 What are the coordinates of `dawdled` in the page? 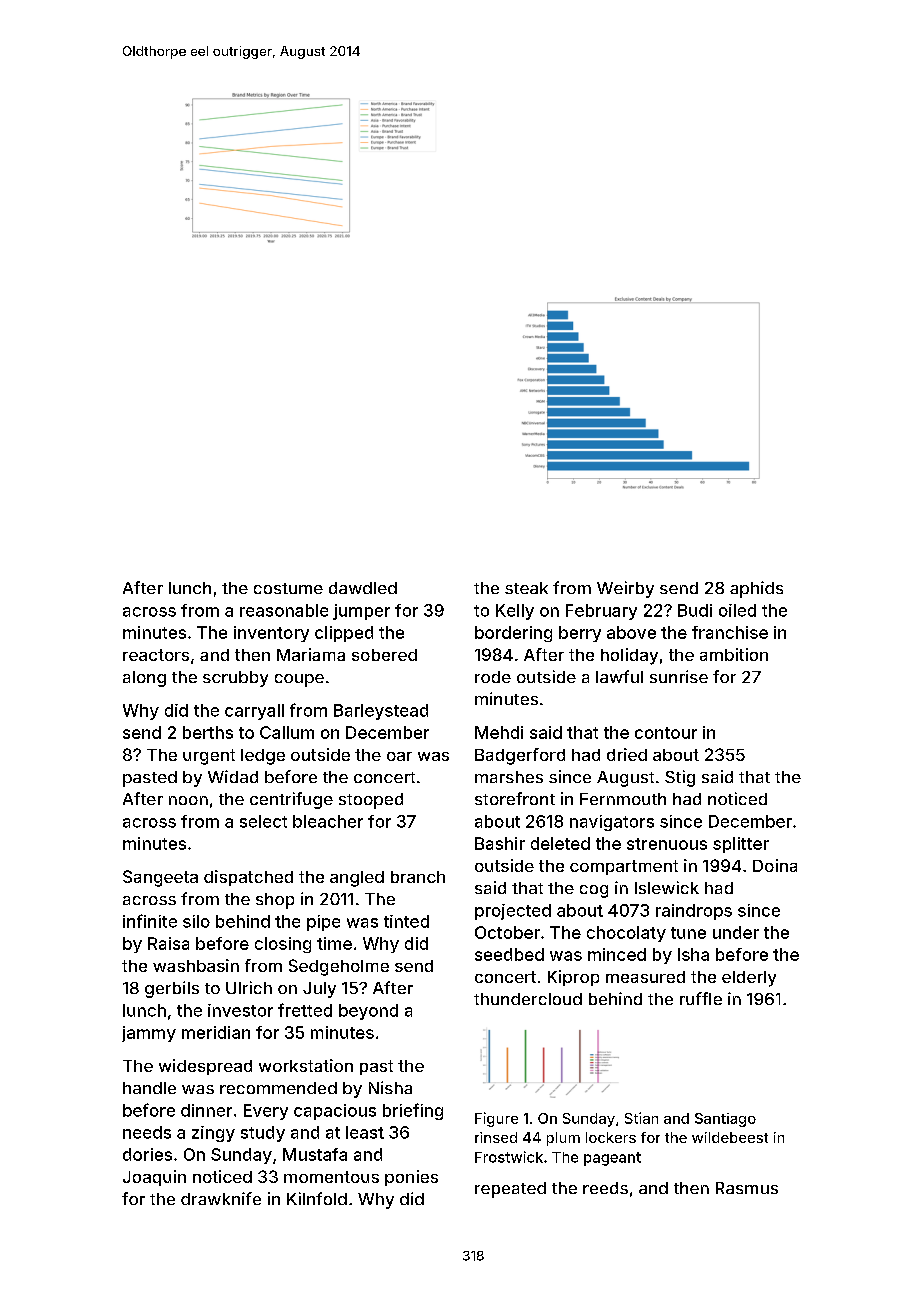 It's located at (363, 588).
